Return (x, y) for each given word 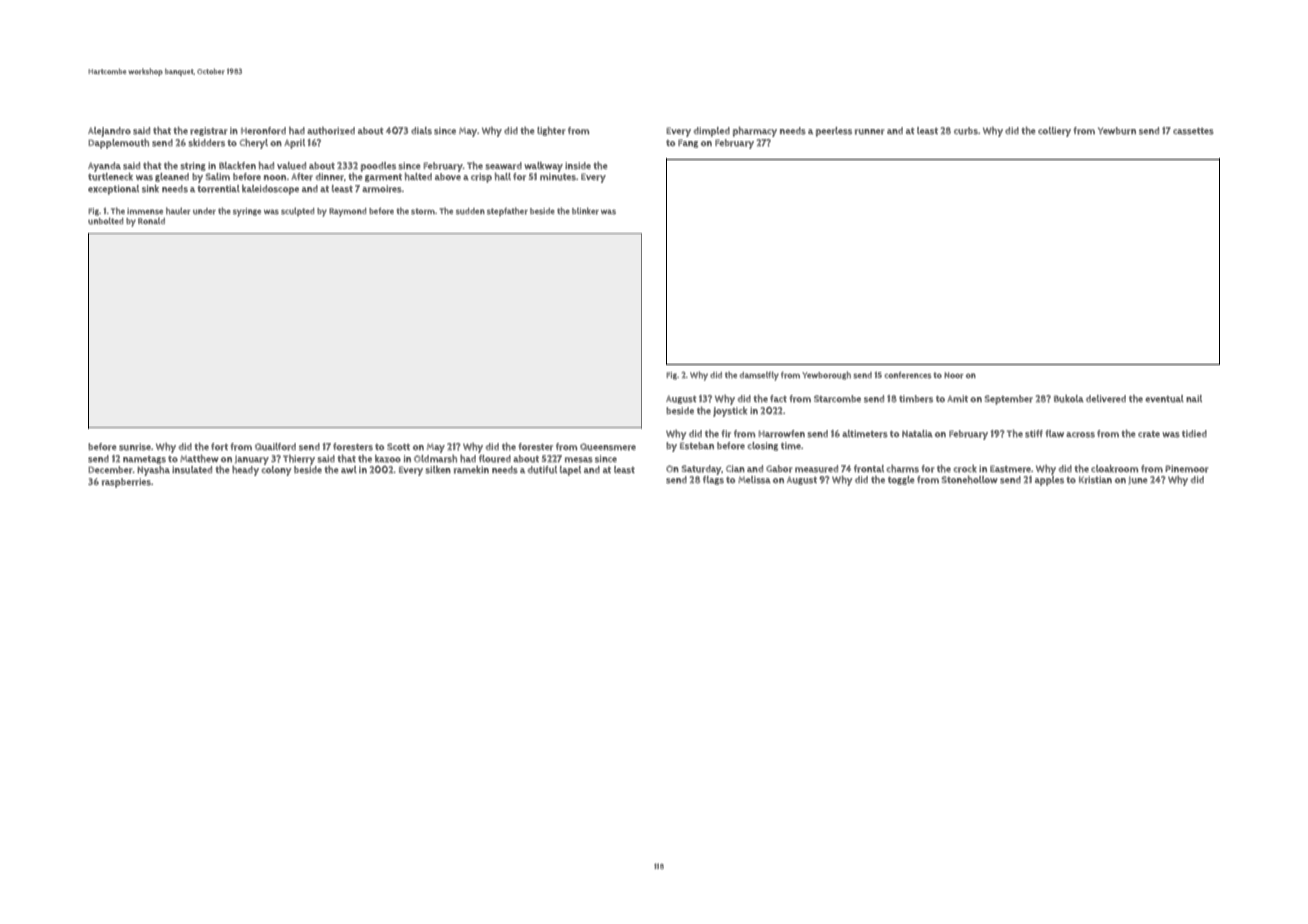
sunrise (135, 447)
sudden (470, 211)
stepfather (507, 211)
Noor (954, 375)
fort (219, 447)
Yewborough (826, 375)
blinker (585, 211)
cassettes (1193, 131)
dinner (330, 177)
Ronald (151, 221)
